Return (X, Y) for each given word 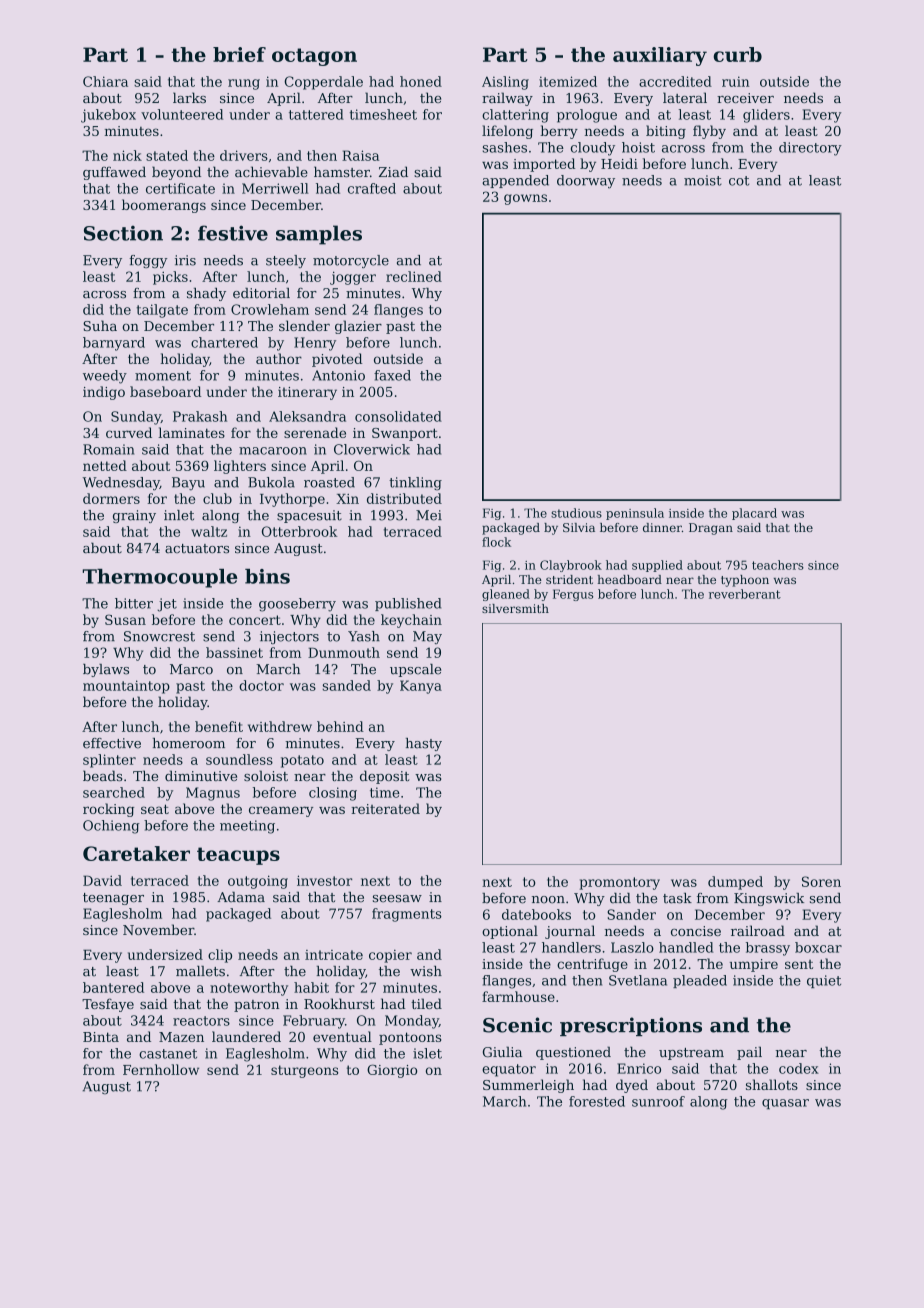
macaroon (273, 451)
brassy (768, 949)
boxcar (818, 947)
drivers (244, 155)
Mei (429, 515)
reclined (414, 276)
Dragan (711, 529)
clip (220, 956)
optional (510, 932)
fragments (407, 915)
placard (754, 514)
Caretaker (136, 853)
